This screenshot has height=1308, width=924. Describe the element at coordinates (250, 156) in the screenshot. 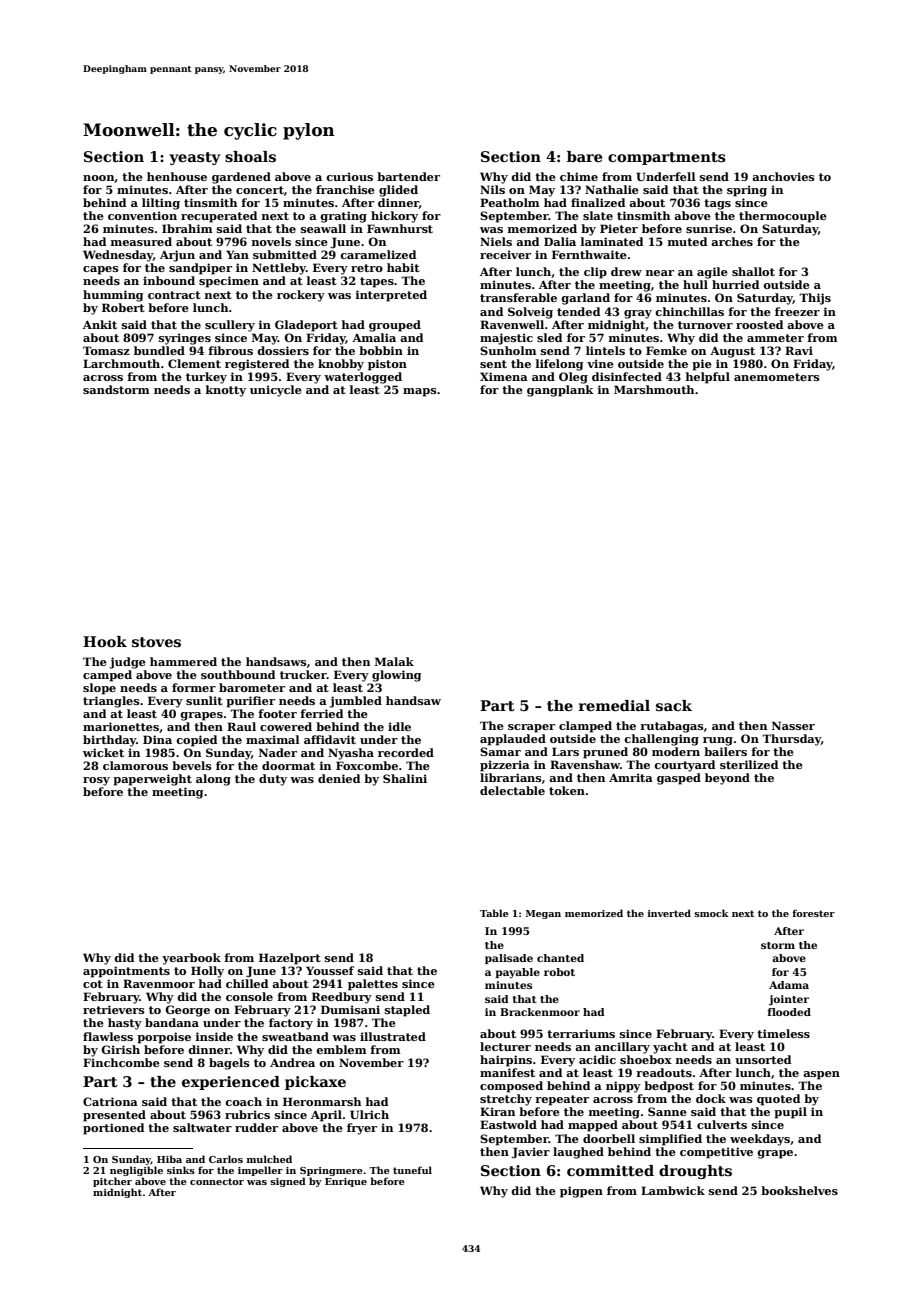

I see `shoals` at that location.
